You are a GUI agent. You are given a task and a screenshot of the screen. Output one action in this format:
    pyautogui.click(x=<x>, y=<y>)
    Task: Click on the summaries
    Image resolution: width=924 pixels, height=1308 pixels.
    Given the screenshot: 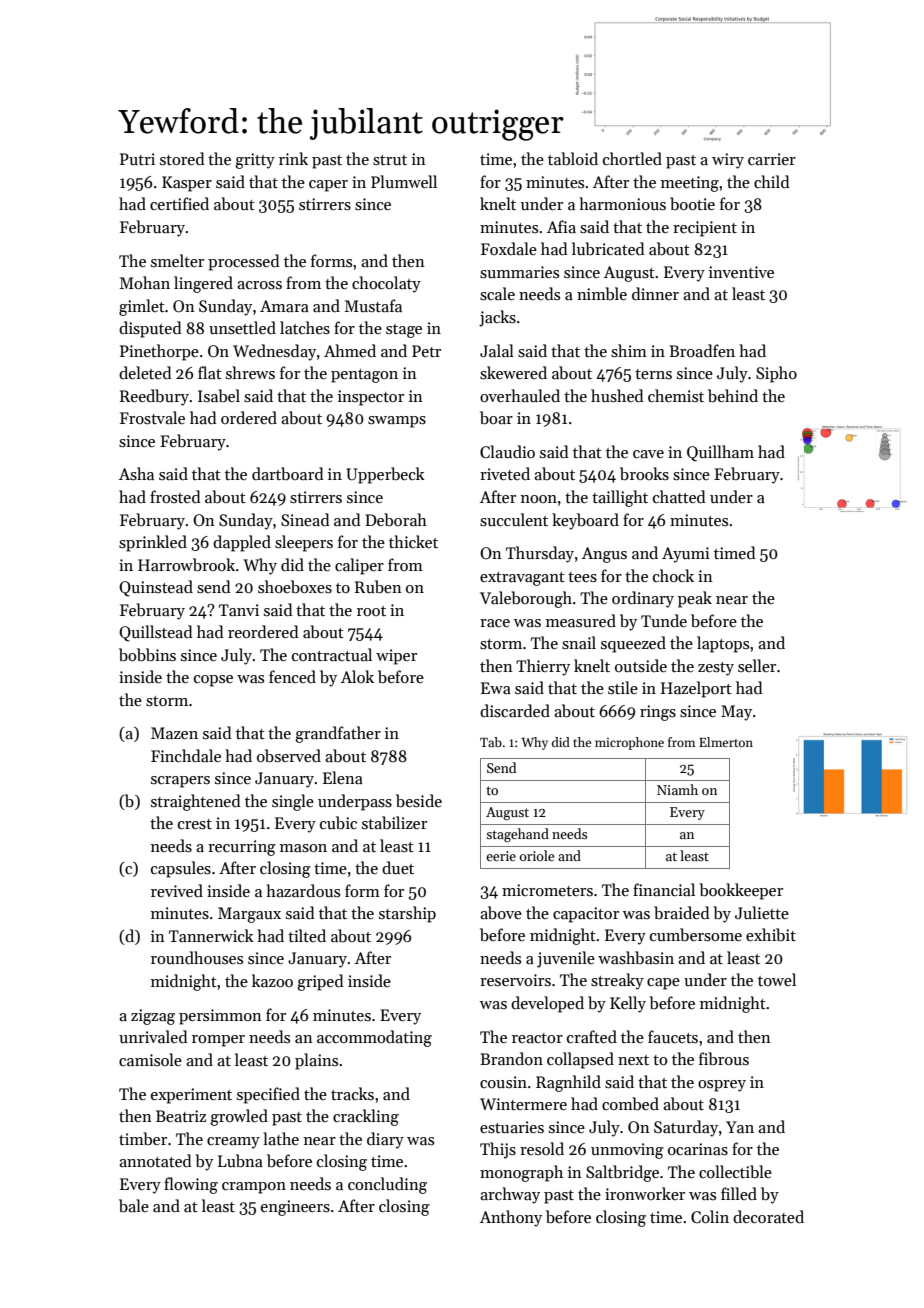 What is the action you would take?
    pyautogui.click(x=519, y=272)
